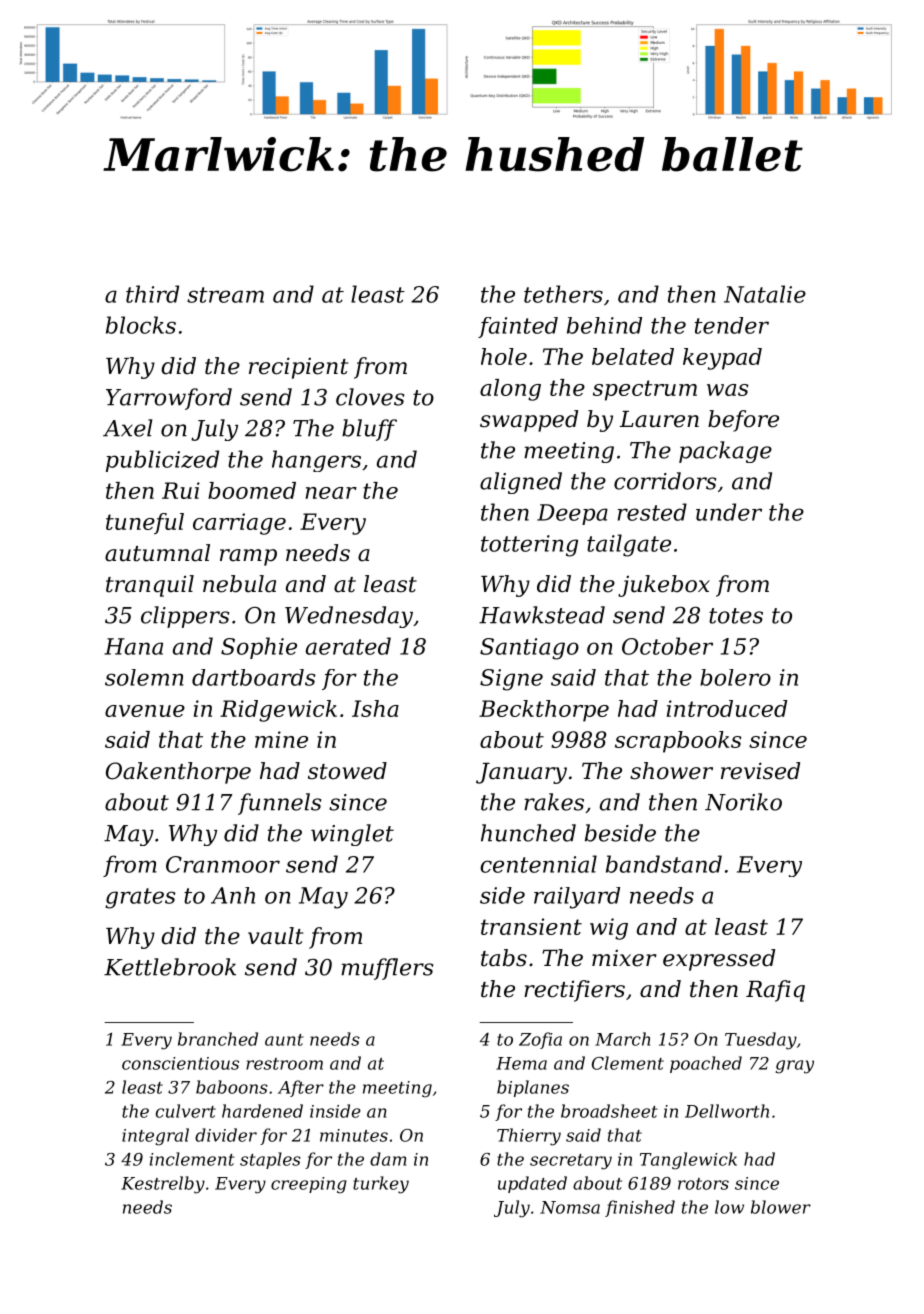 This document has width=924, height=1314. I want to click on cloves, so click(370, 397).
